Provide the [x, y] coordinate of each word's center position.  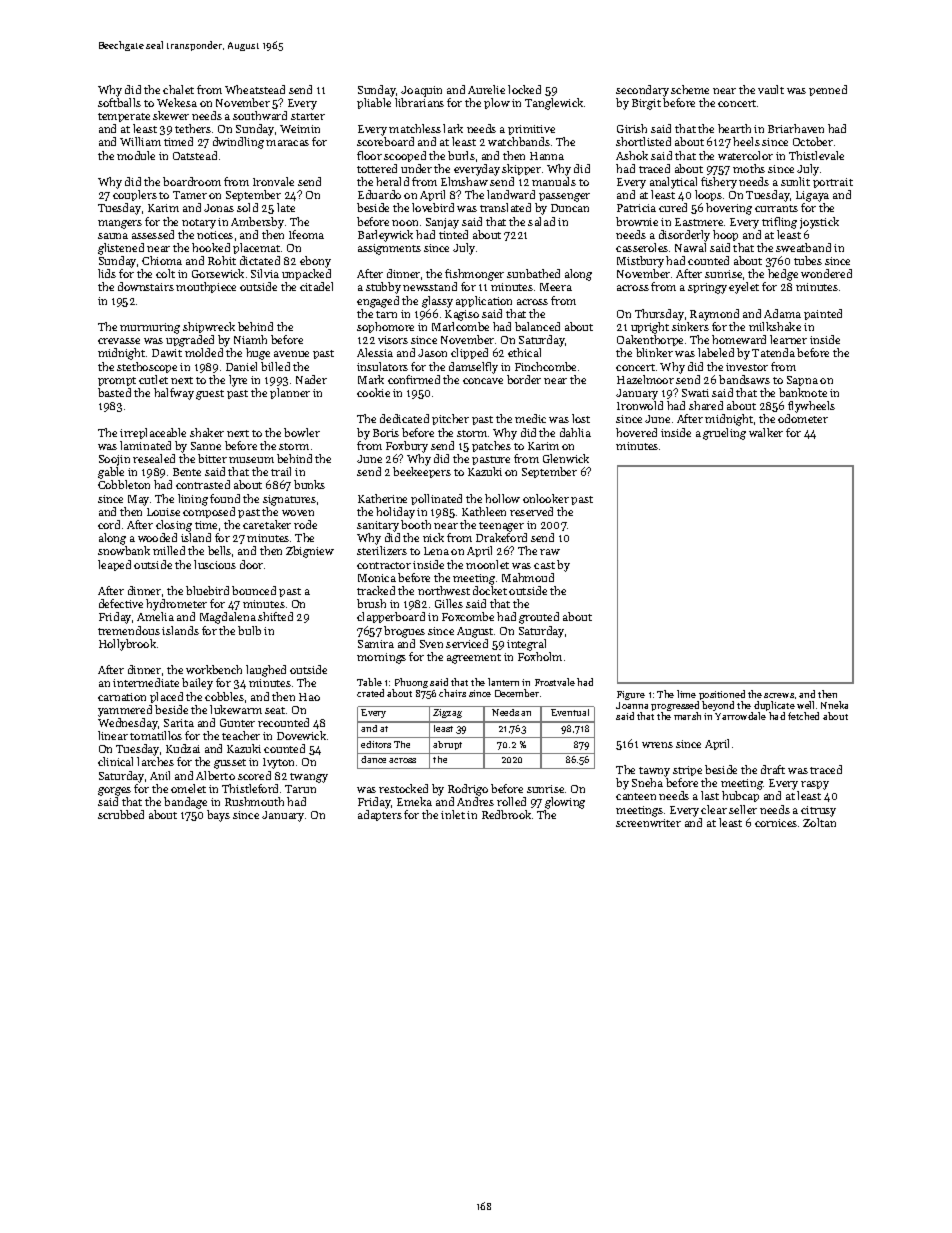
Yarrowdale [740, 716]
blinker [654, 352]
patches [491, 446]
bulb [249, 630]
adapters [380, 815]
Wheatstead [255, 89]
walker [766, 432]
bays [218, 816]
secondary [642, 91]
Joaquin [421, 91]
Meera [556, 287]
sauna [113, 236]
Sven [431, 644]
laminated [145, 445]
